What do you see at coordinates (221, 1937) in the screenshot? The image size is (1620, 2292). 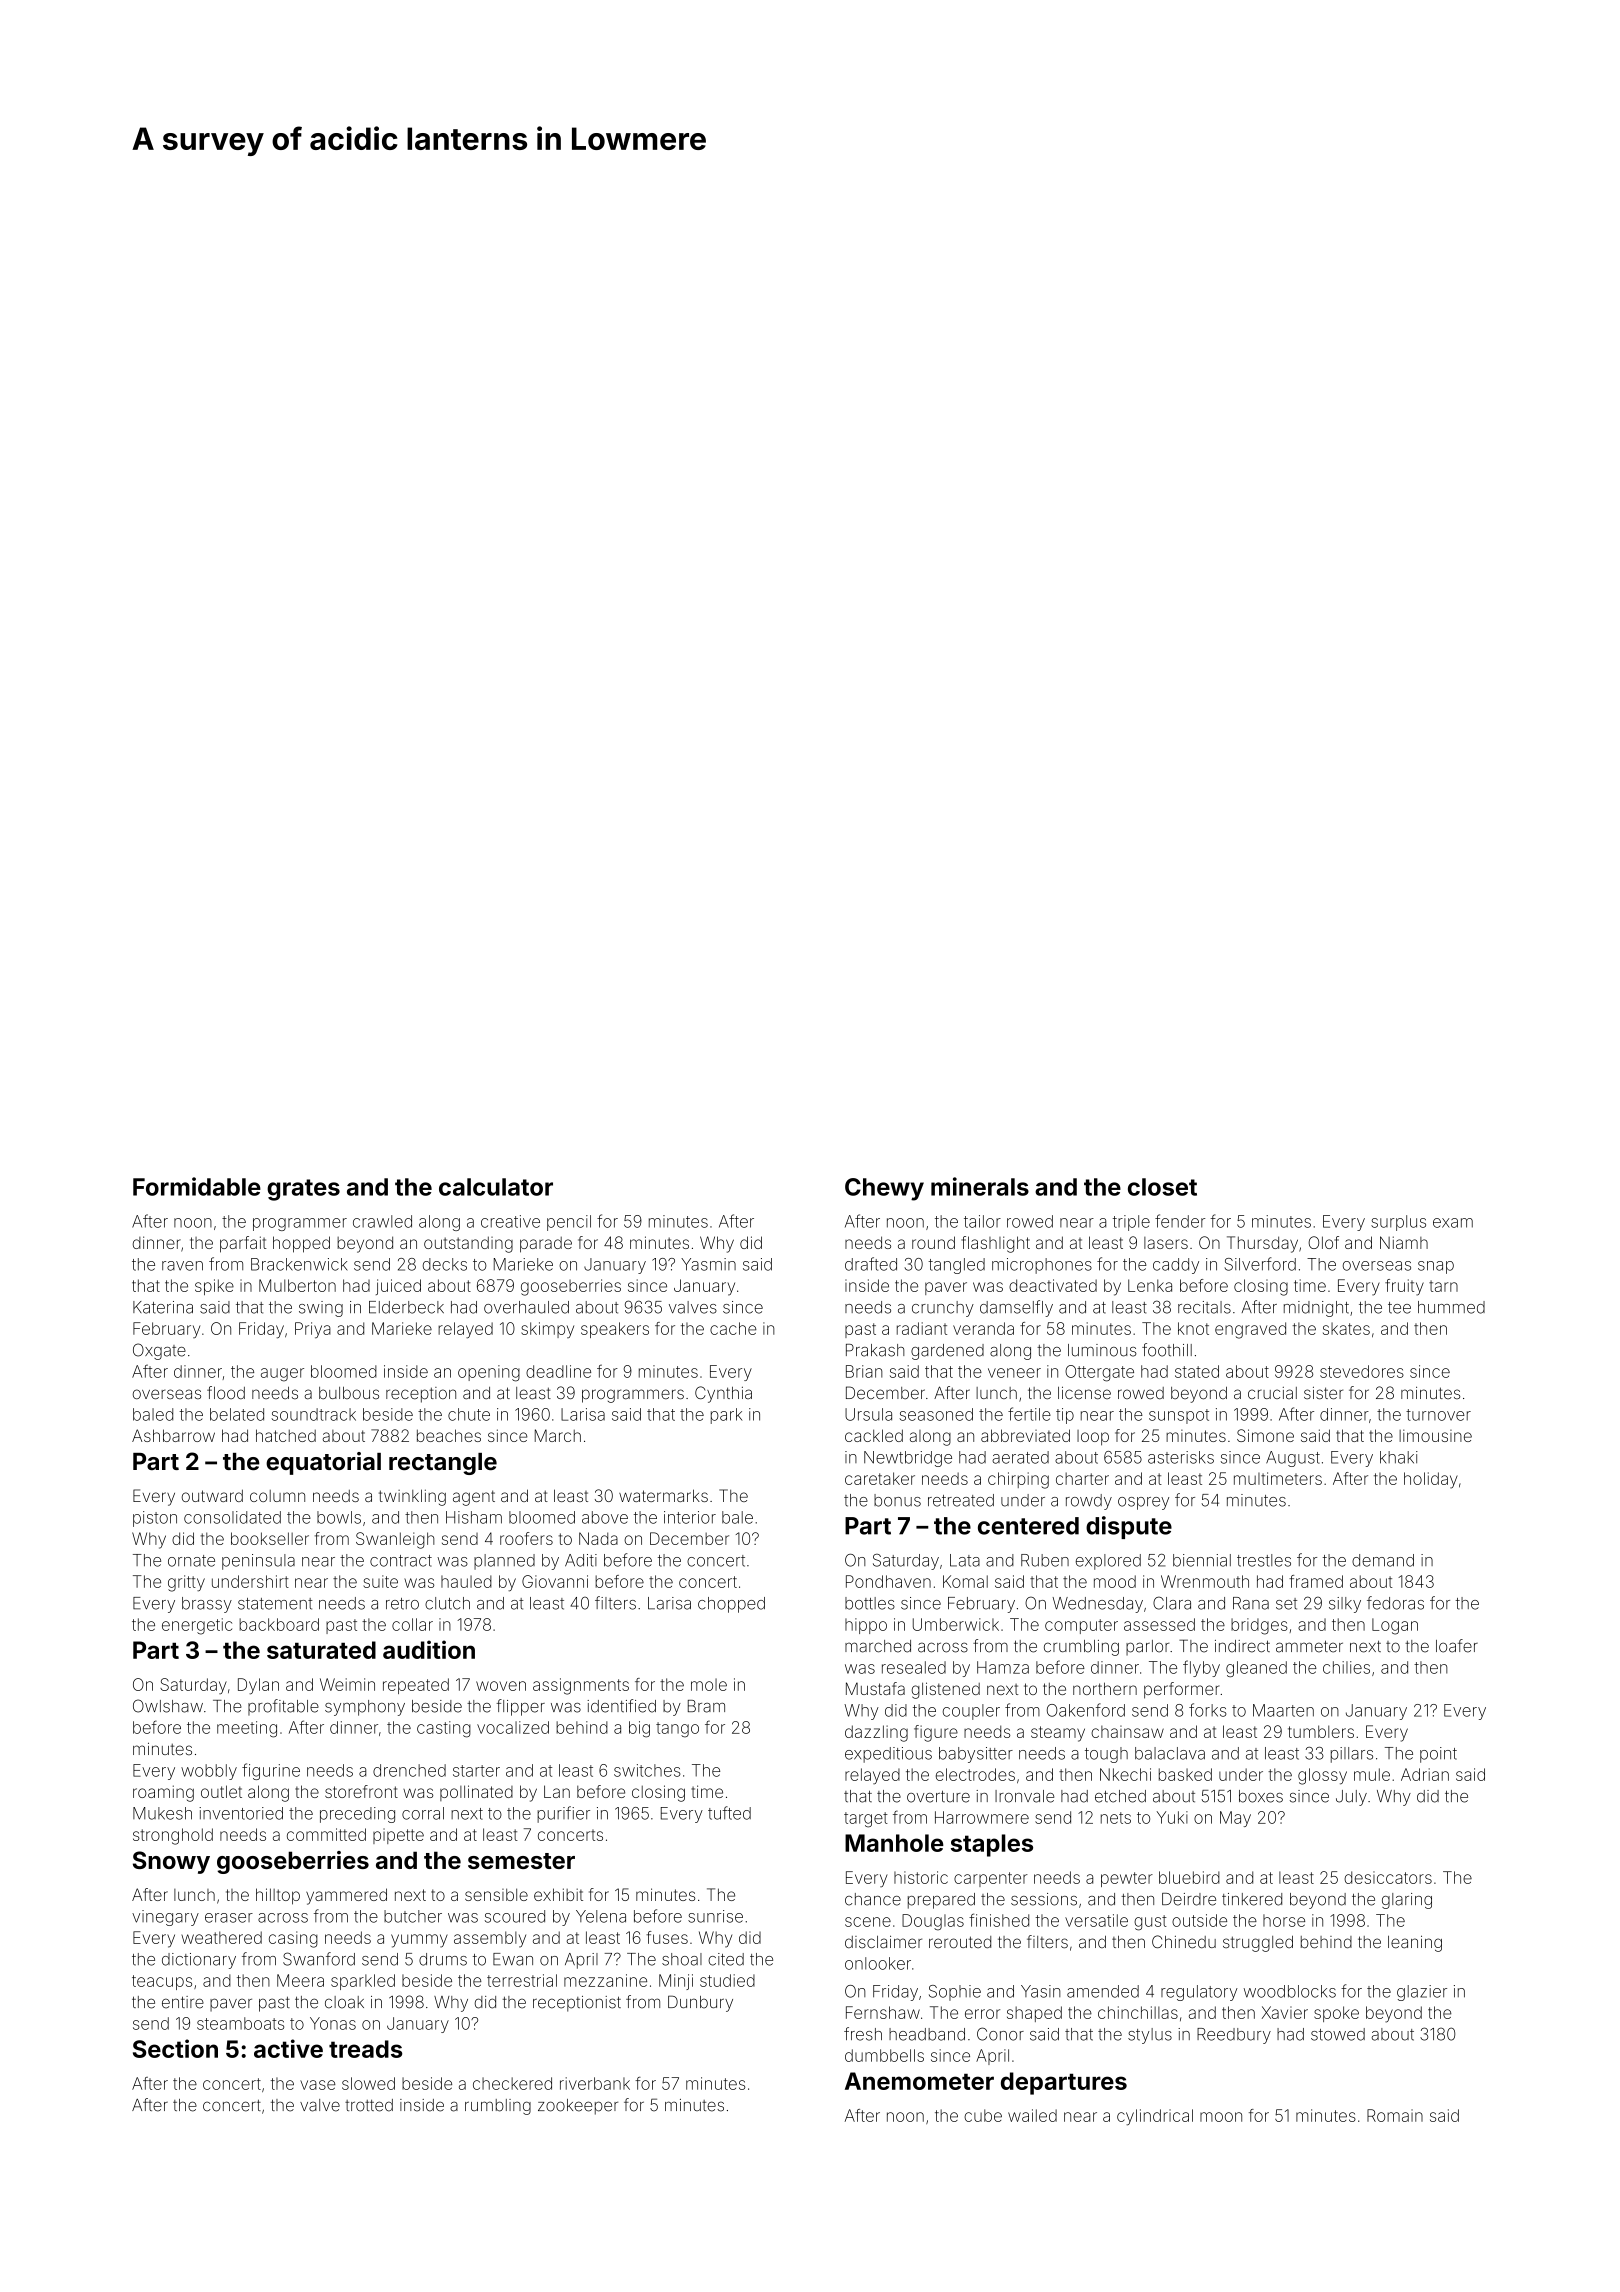 I see `weathered` at bounding box center [221, 1937].
